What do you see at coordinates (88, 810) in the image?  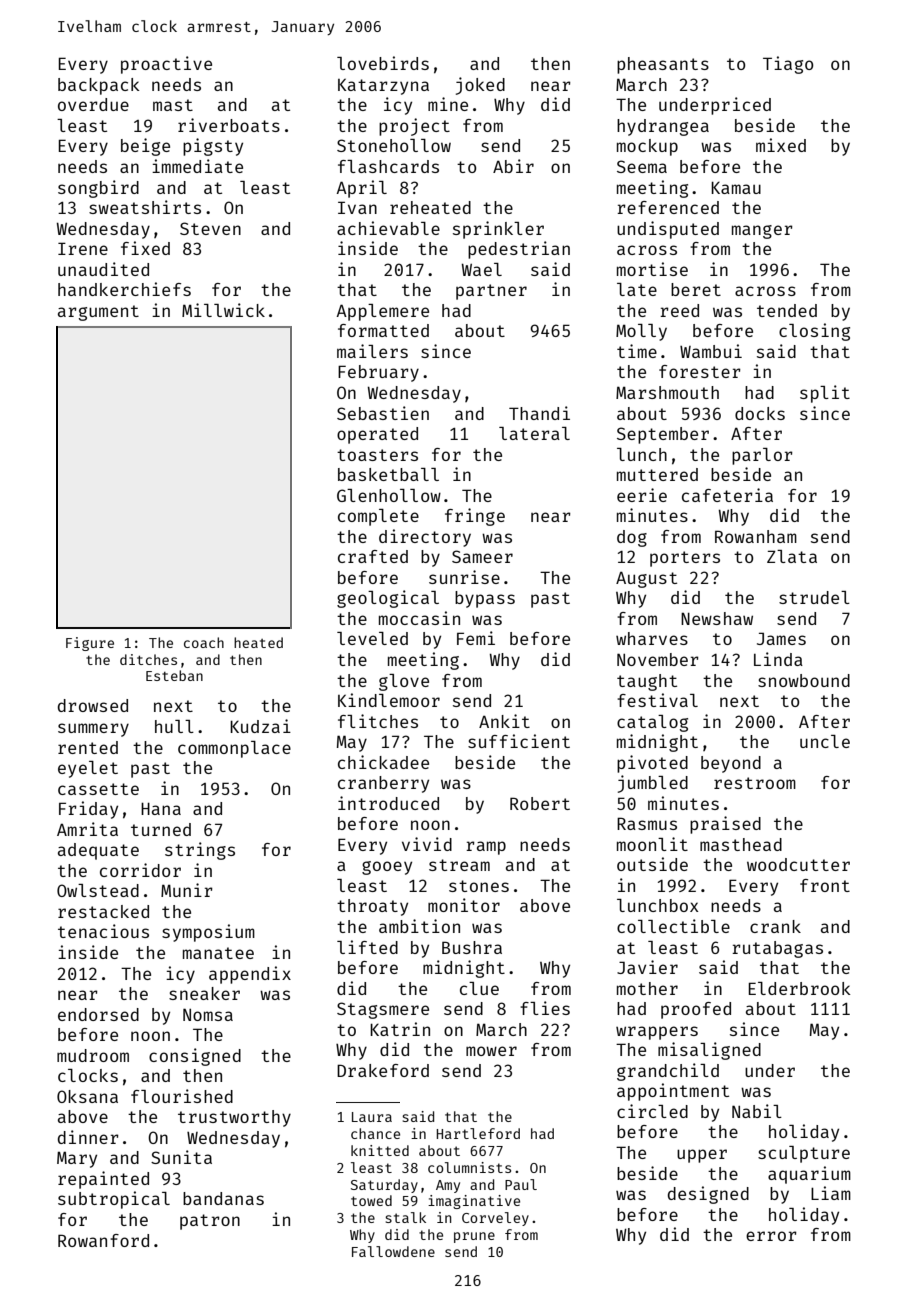 I see `Friday` at bounding box center [88, 810].
